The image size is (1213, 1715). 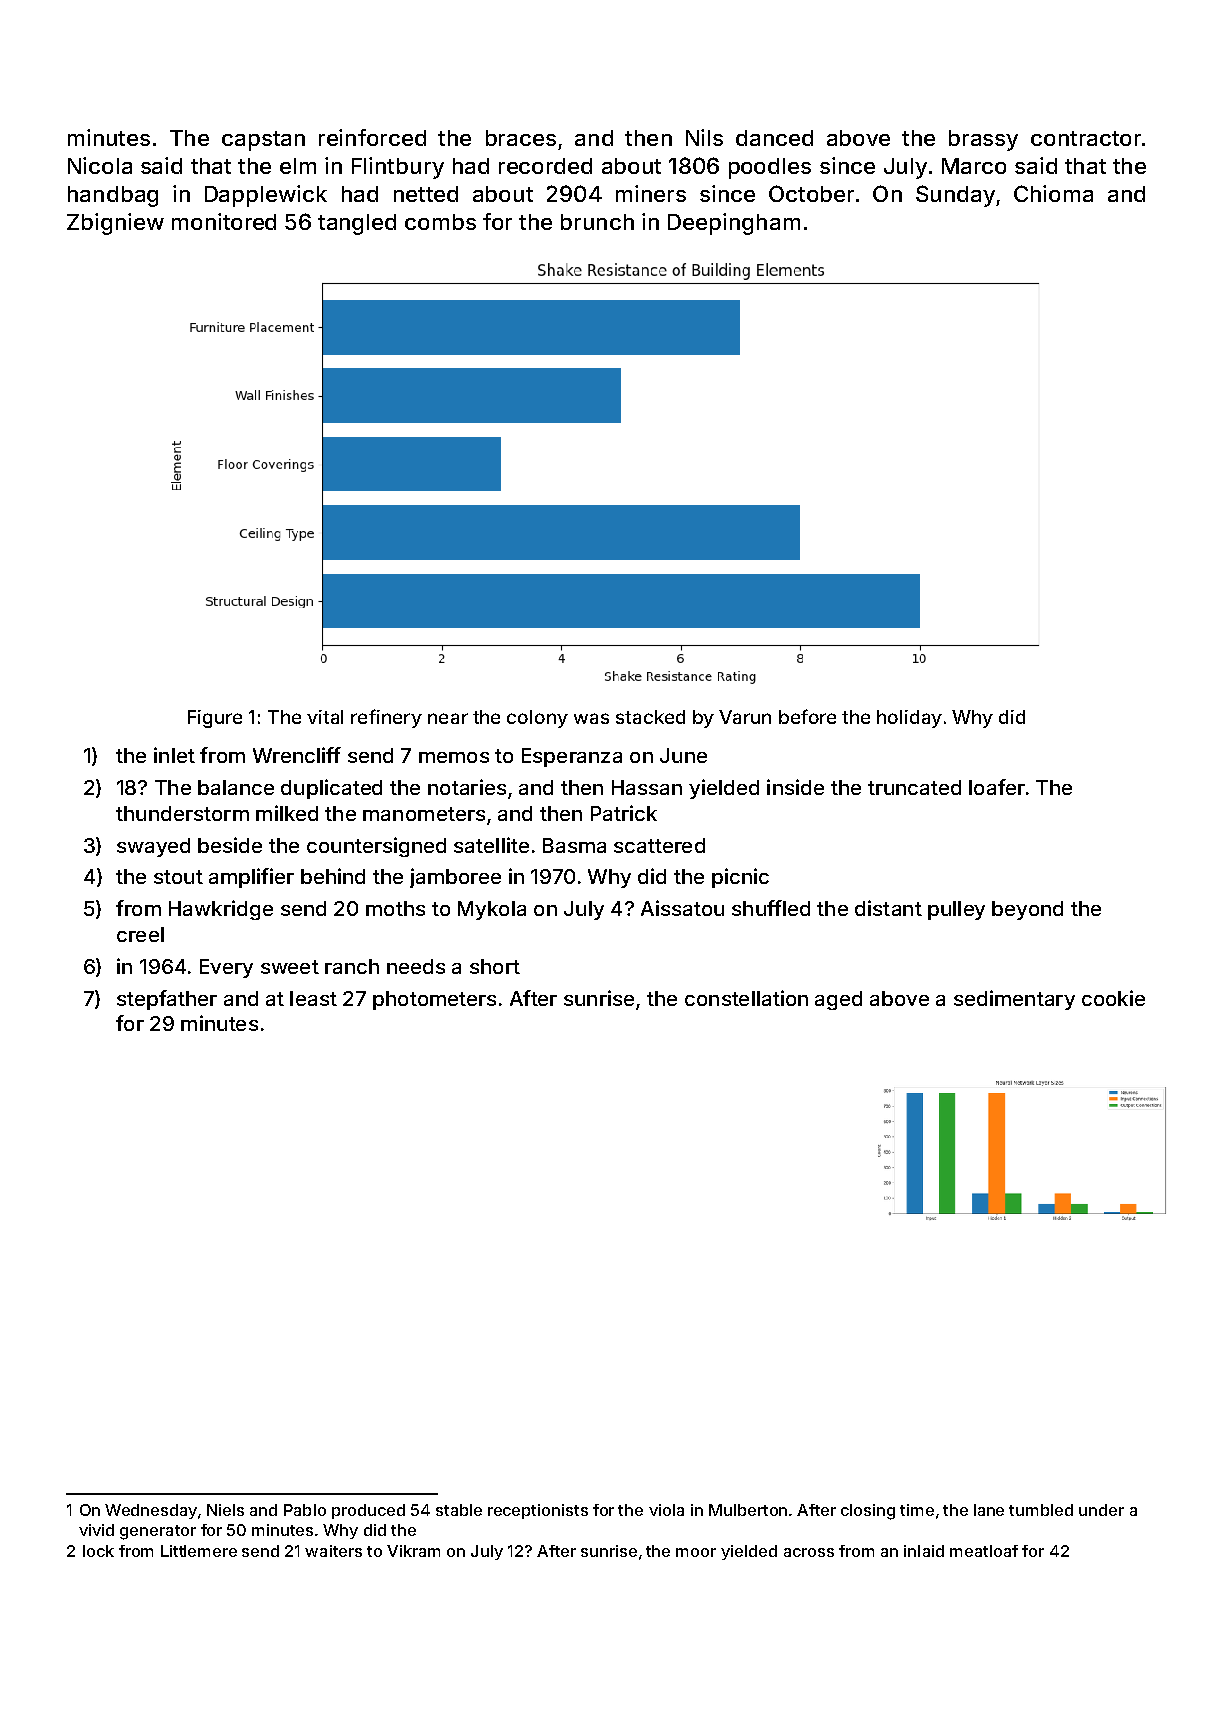 What do you see at coordinates (167, 1000) in the document?
I see `stepfather` at bounding box center [167, 1000].
